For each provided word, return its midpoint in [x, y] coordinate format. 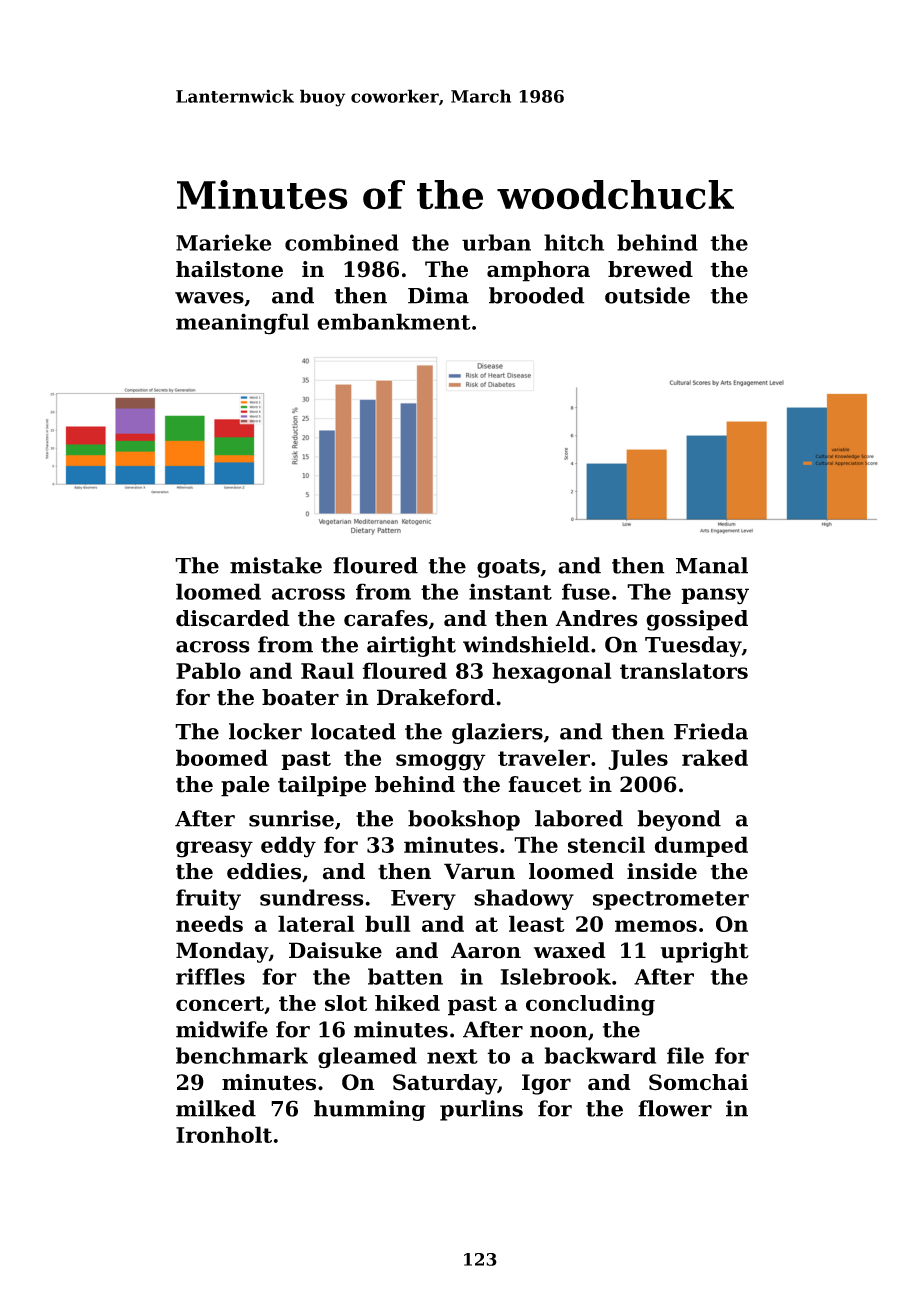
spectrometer [671, 900]
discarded [233, 618]
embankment [394, 321]
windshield [526, 644]
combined [342, 242]
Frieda [711, 731]
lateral [316, 923]
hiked [407, 1003]
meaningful [242, 324]
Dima [438, 295]
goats [508, 568]
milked [216, 1108]
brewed [650, 269]
